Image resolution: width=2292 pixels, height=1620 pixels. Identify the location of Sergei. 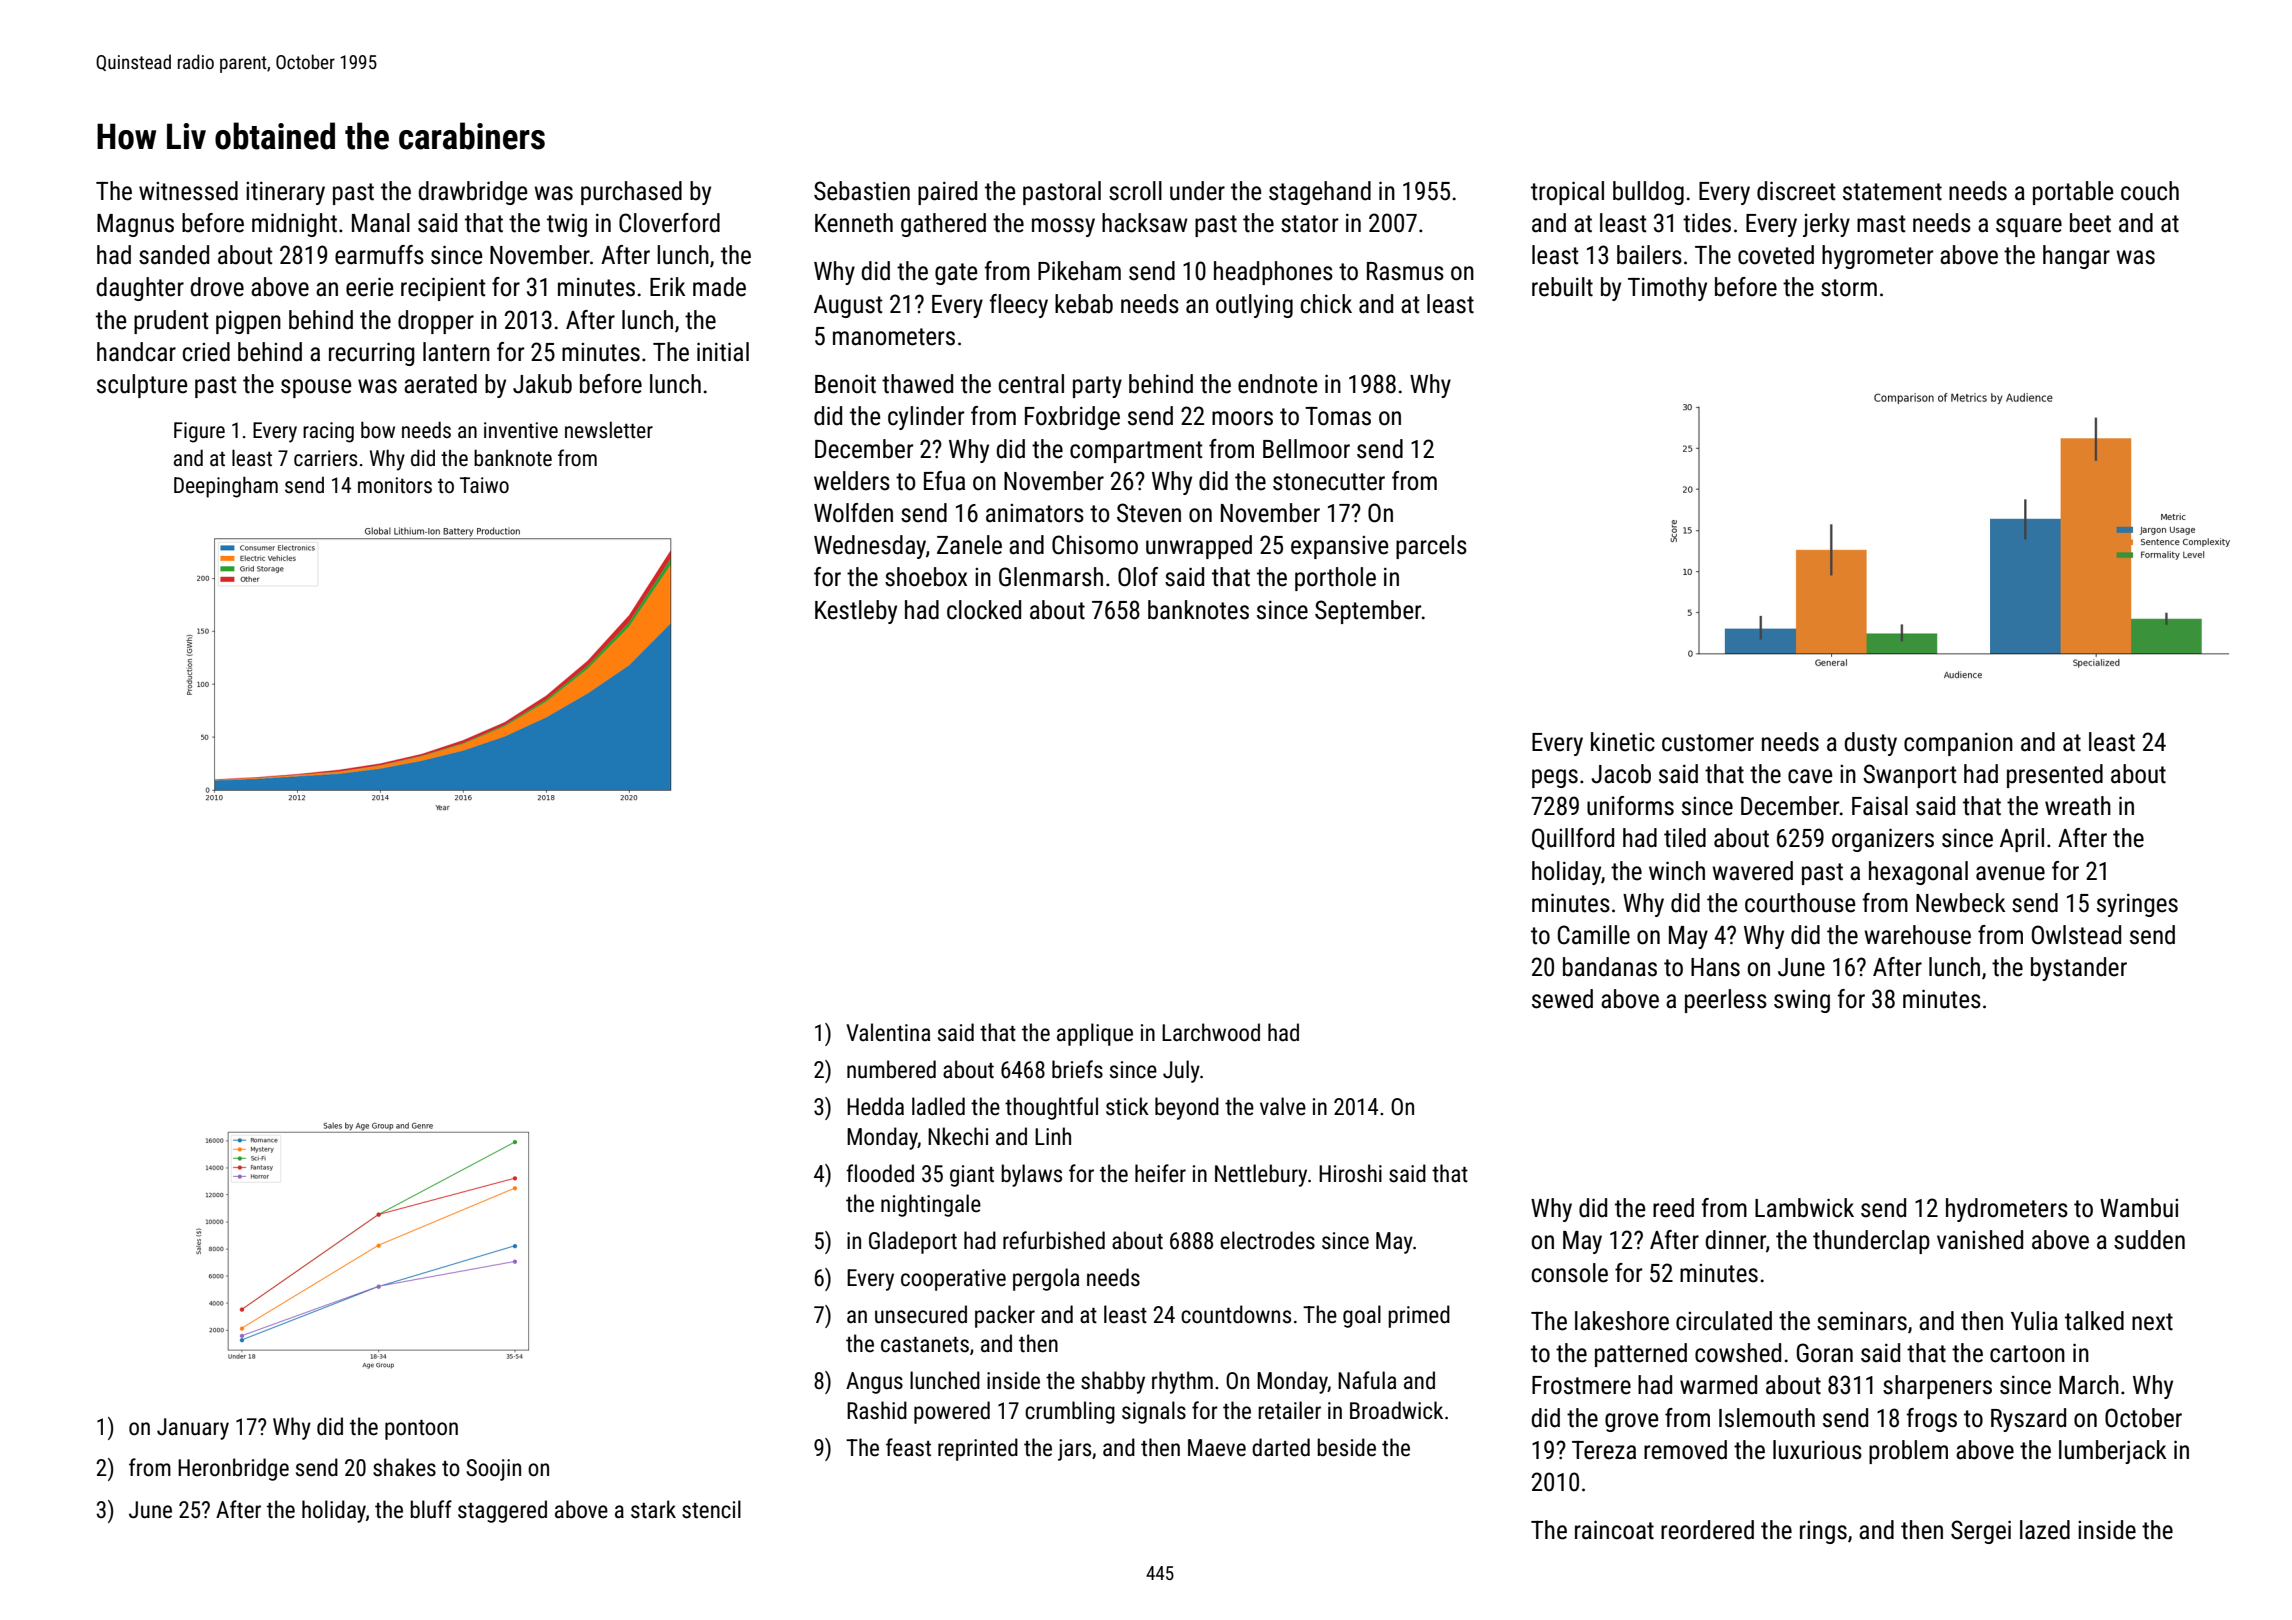
(1981, 1532).
